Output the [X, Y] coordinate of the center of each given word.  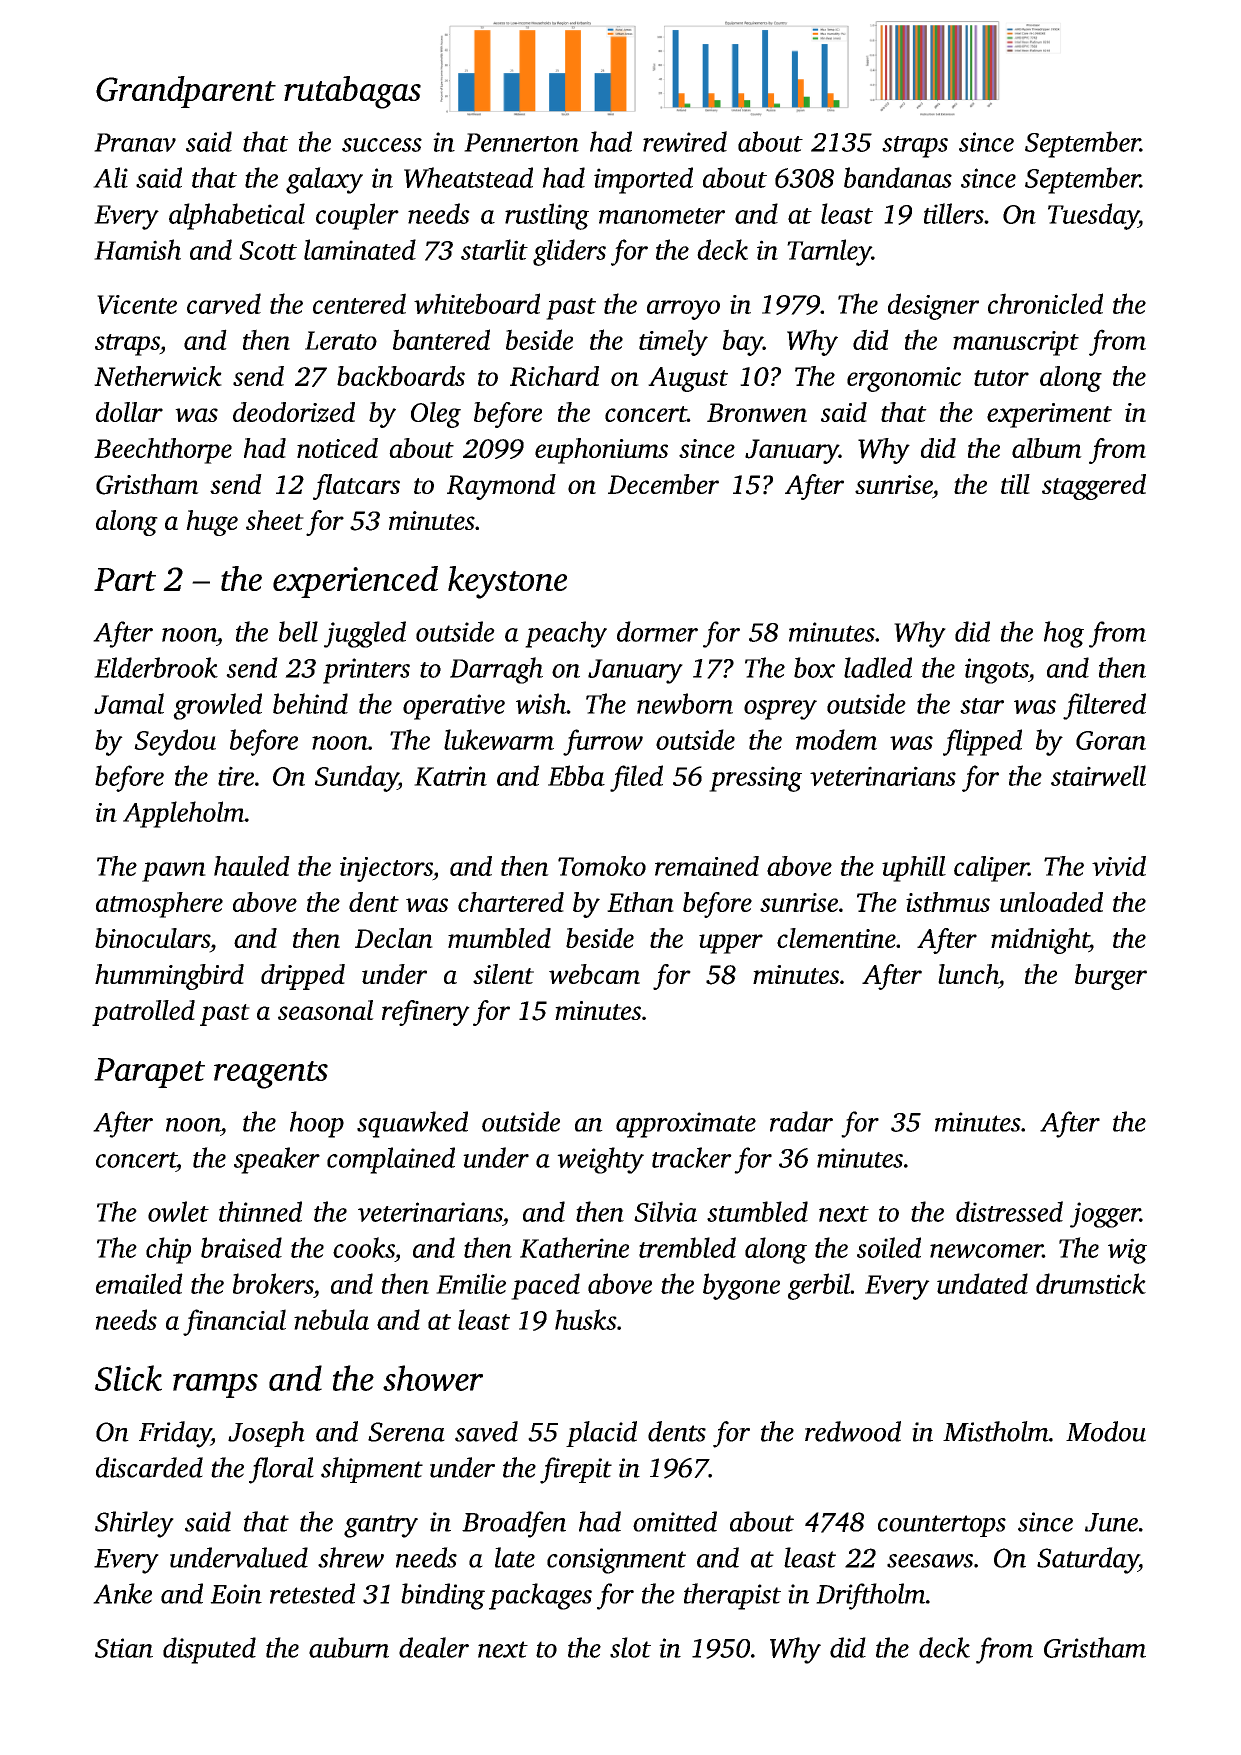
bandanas [898, 177]
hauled [252, 866]
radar [801, 1121]
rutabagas [352, 92]
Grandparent [186, 92]
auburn [349, 1647]
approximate [686, 1125]
